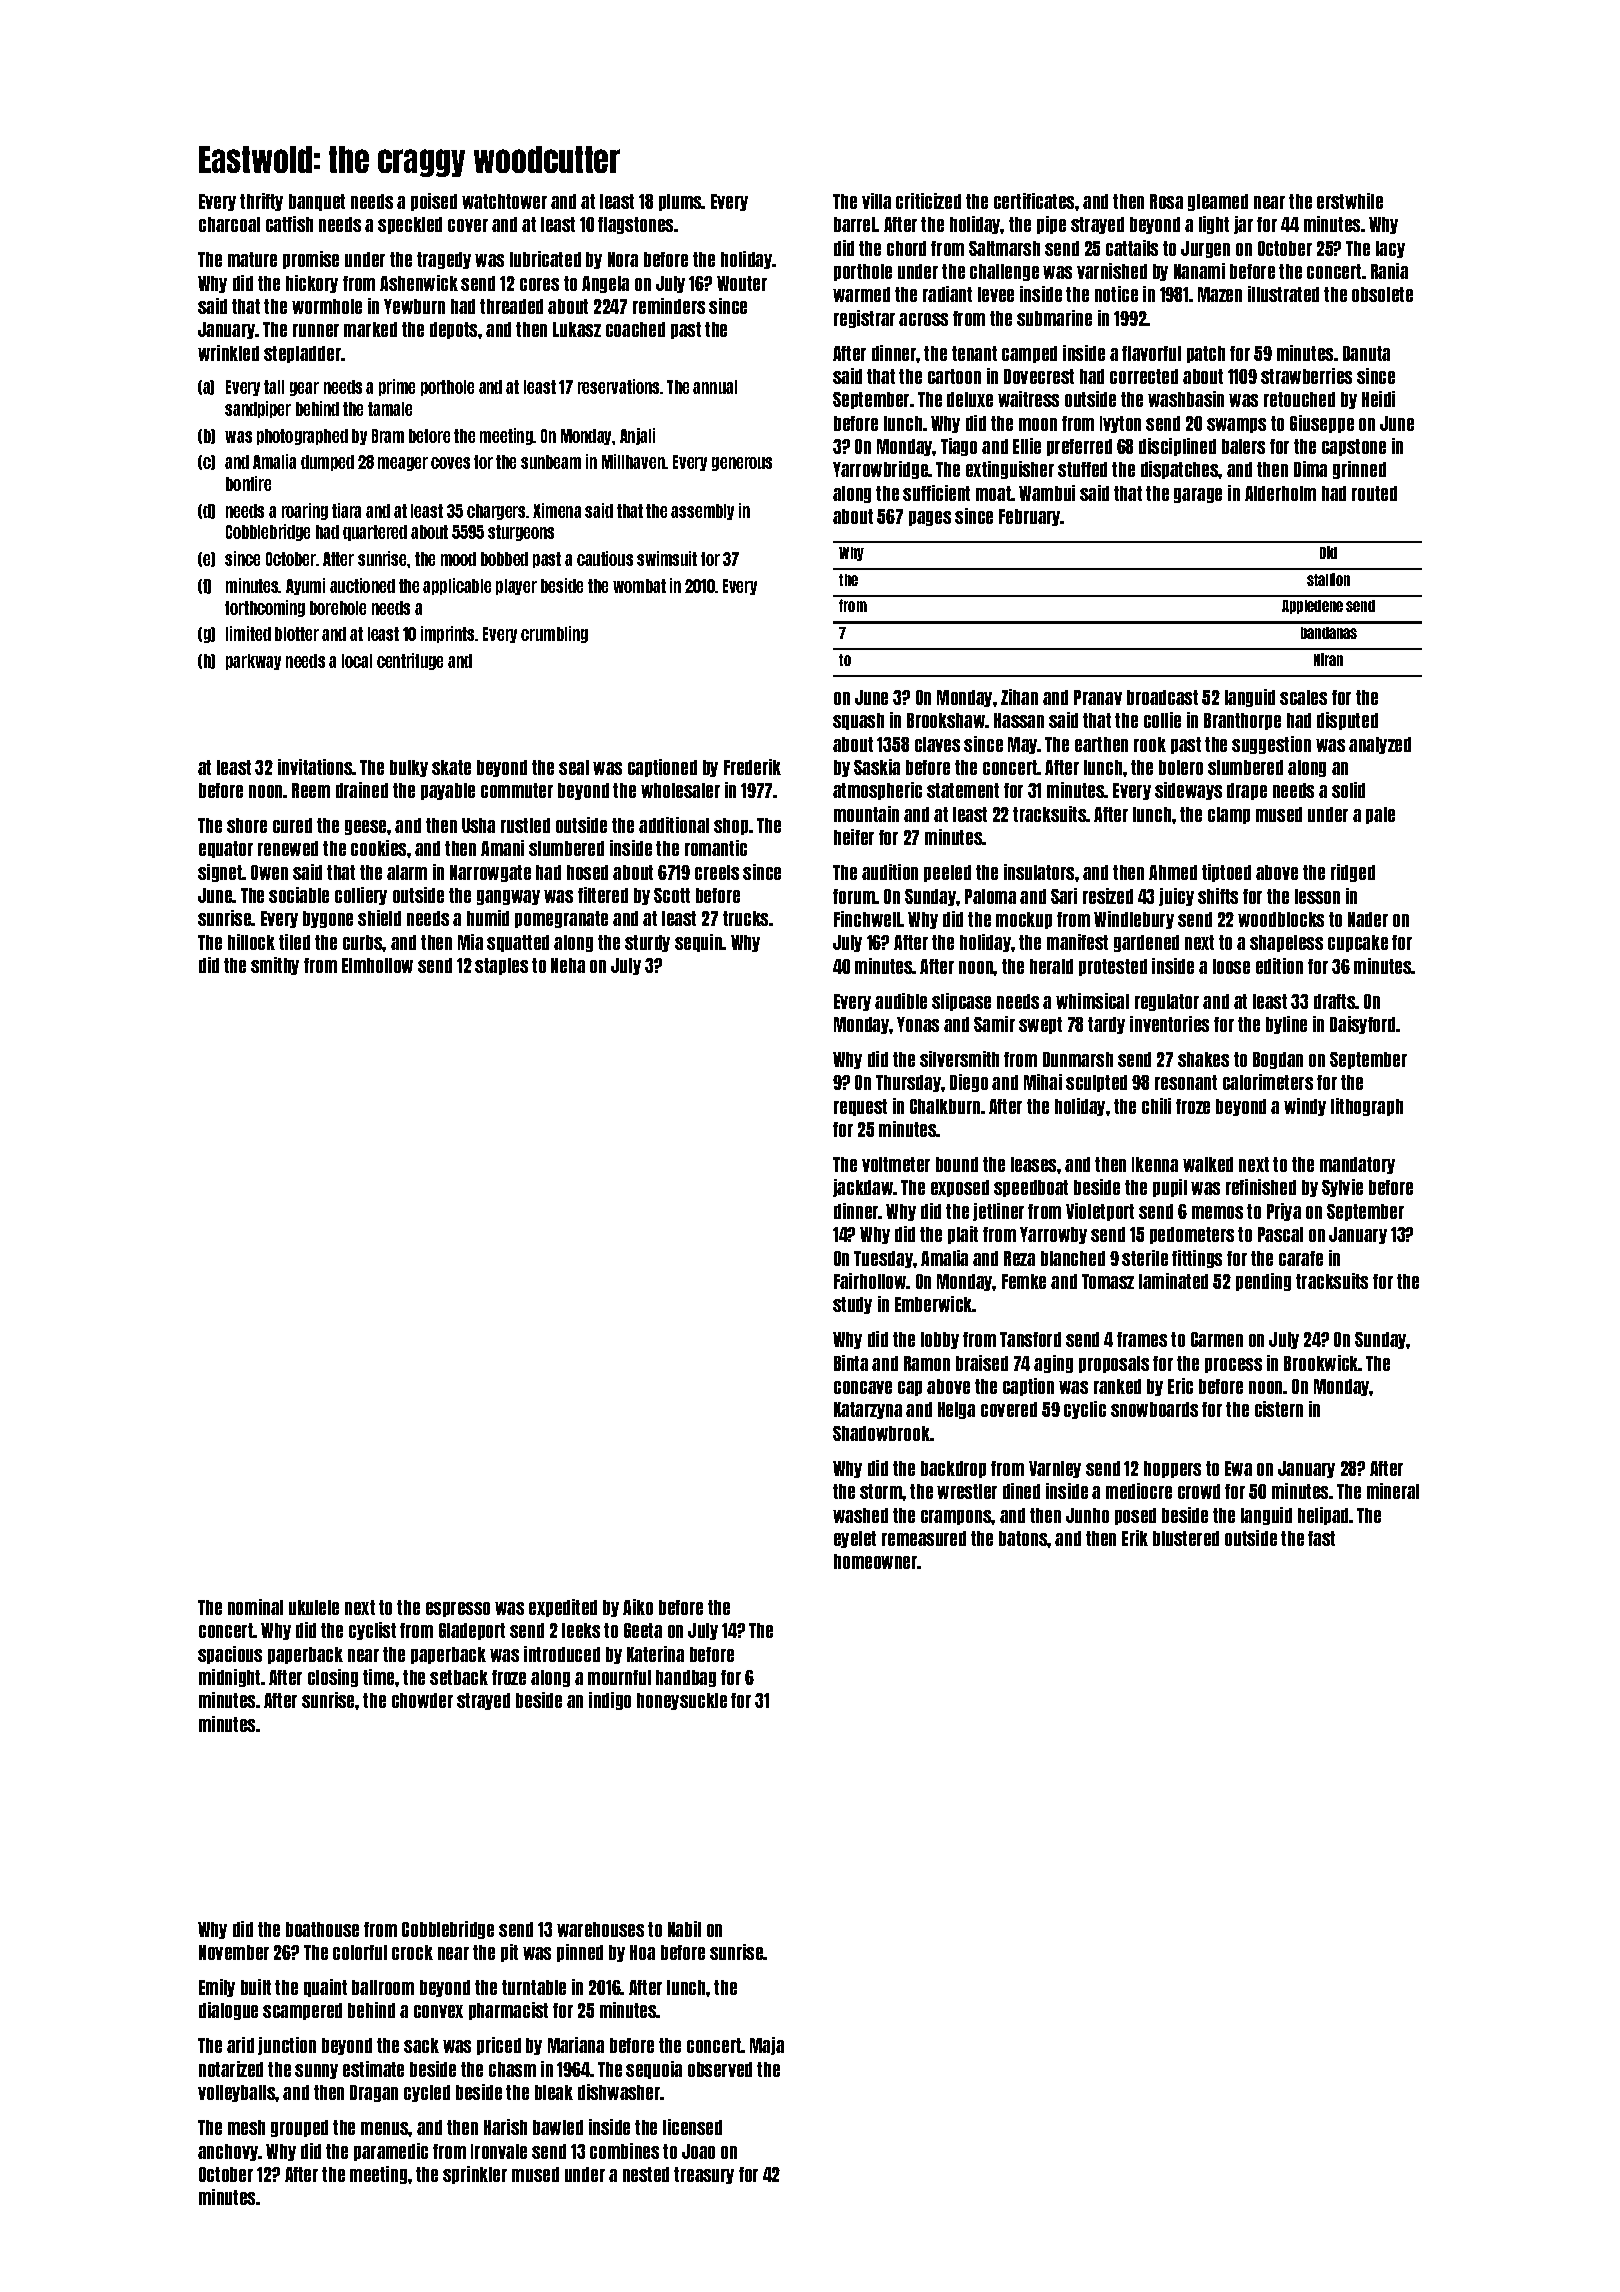 The width and height of the image is (1620, 2292). I want to click on Millhaven, so click(633, 461).
